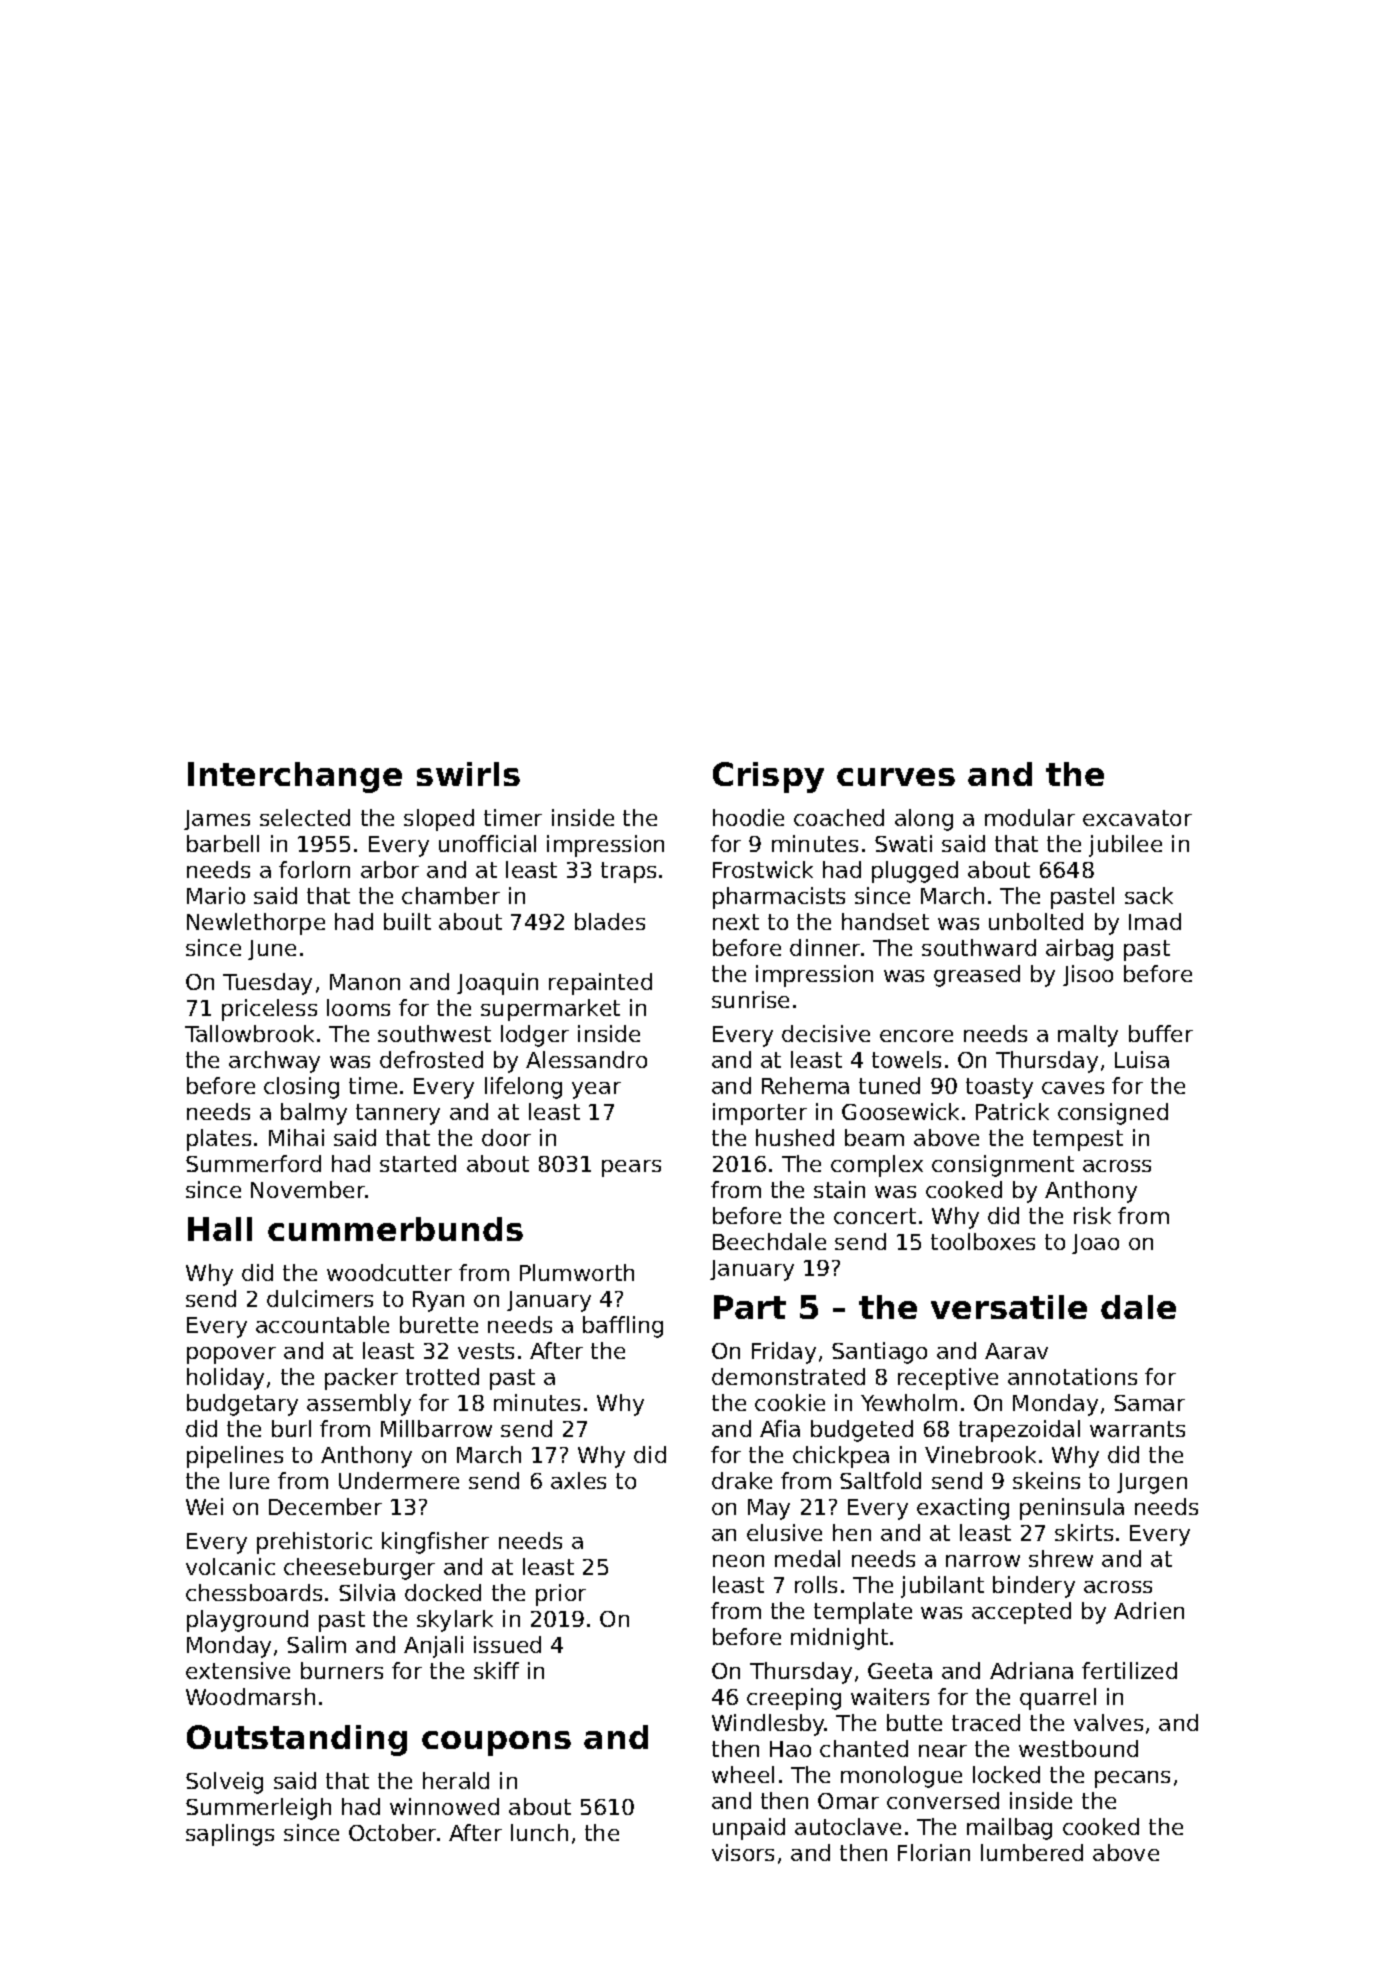  Describe the element at coordinates (736, 922) in the document. I see `next` at that location.
